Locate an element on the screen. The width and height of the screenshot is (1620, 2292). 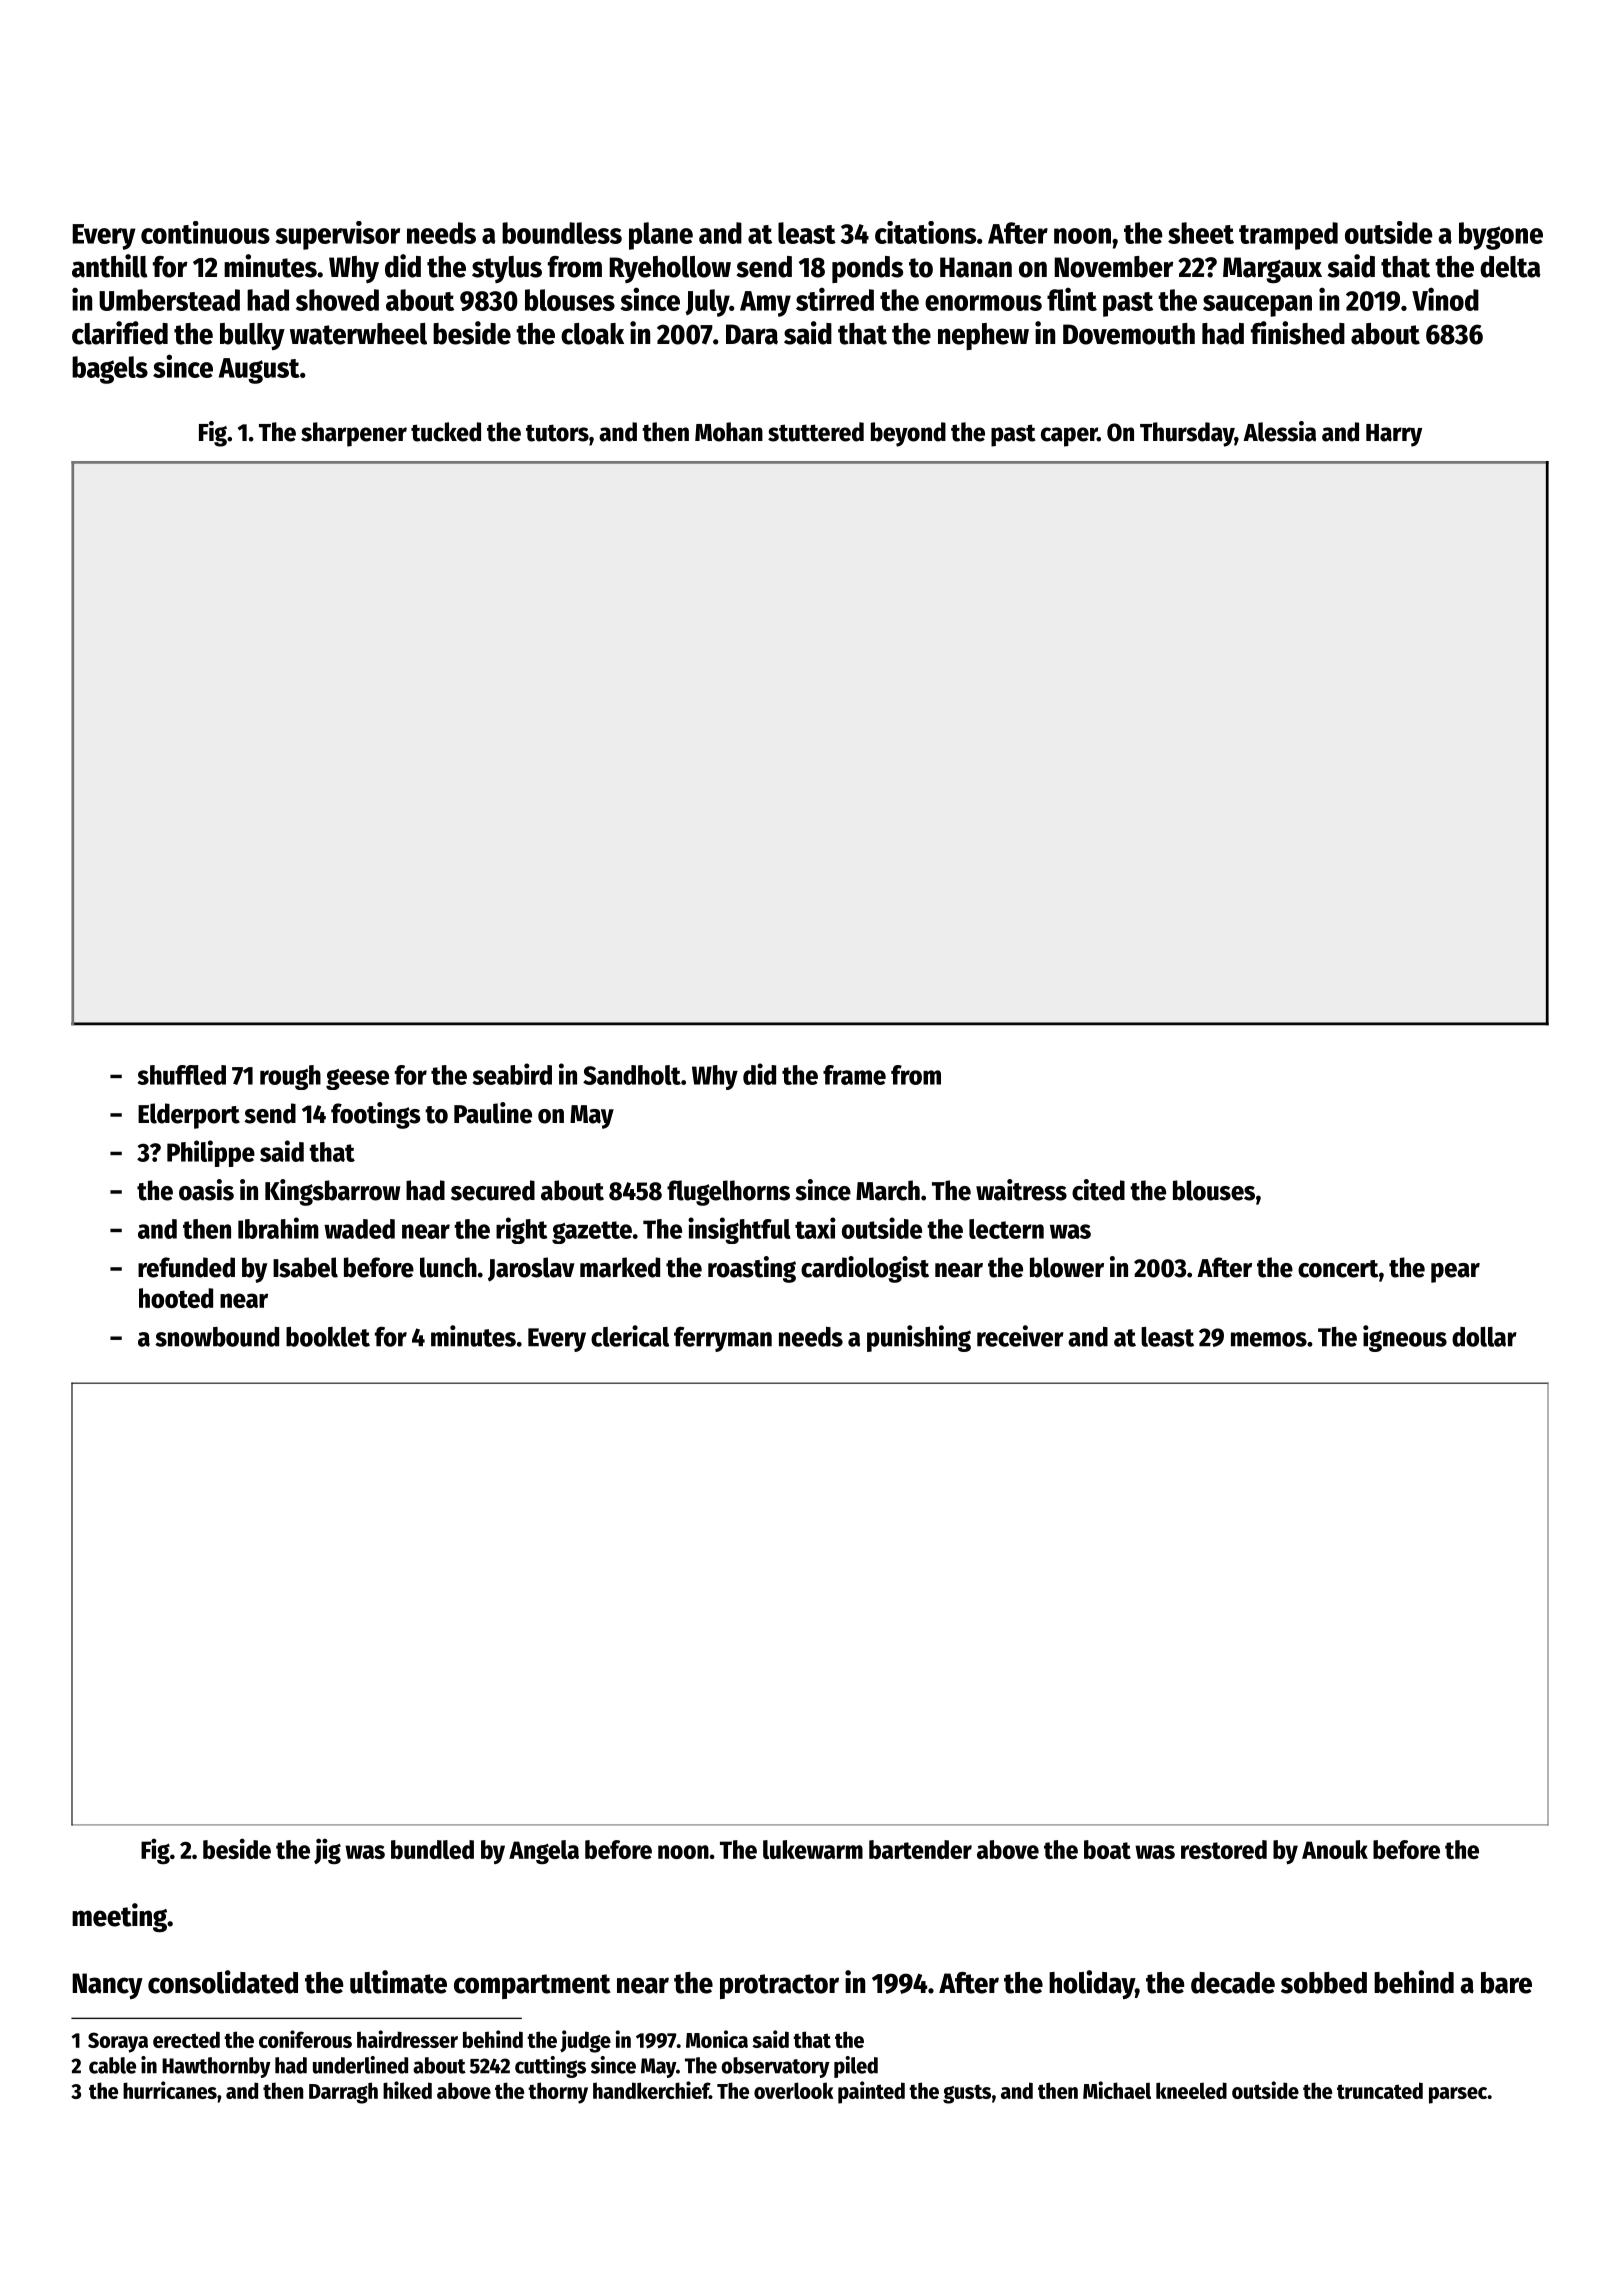
ultimate is located at coordinates (398, 1982).
